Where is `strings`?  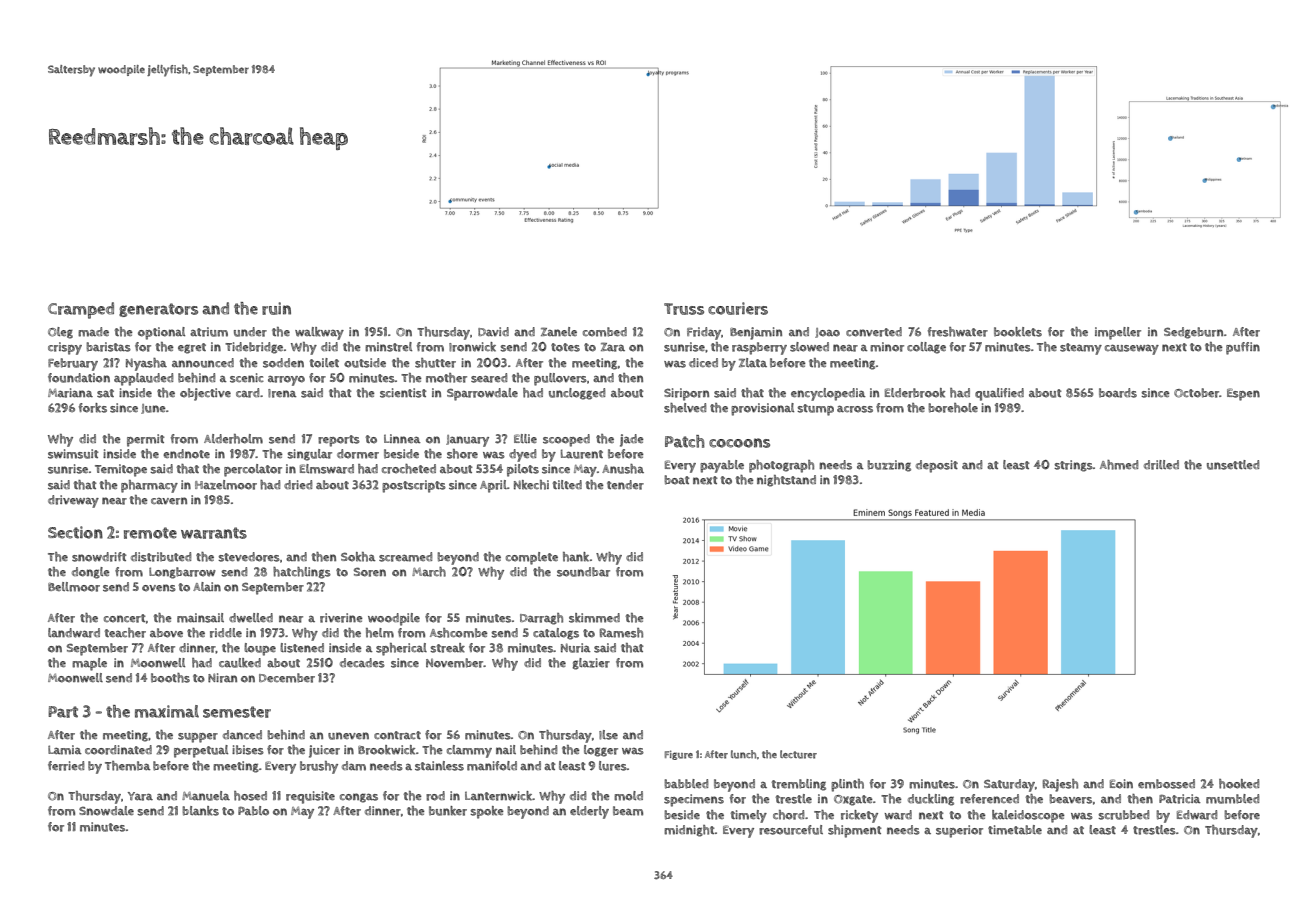 strings is located at coordinates (1073, 466).
